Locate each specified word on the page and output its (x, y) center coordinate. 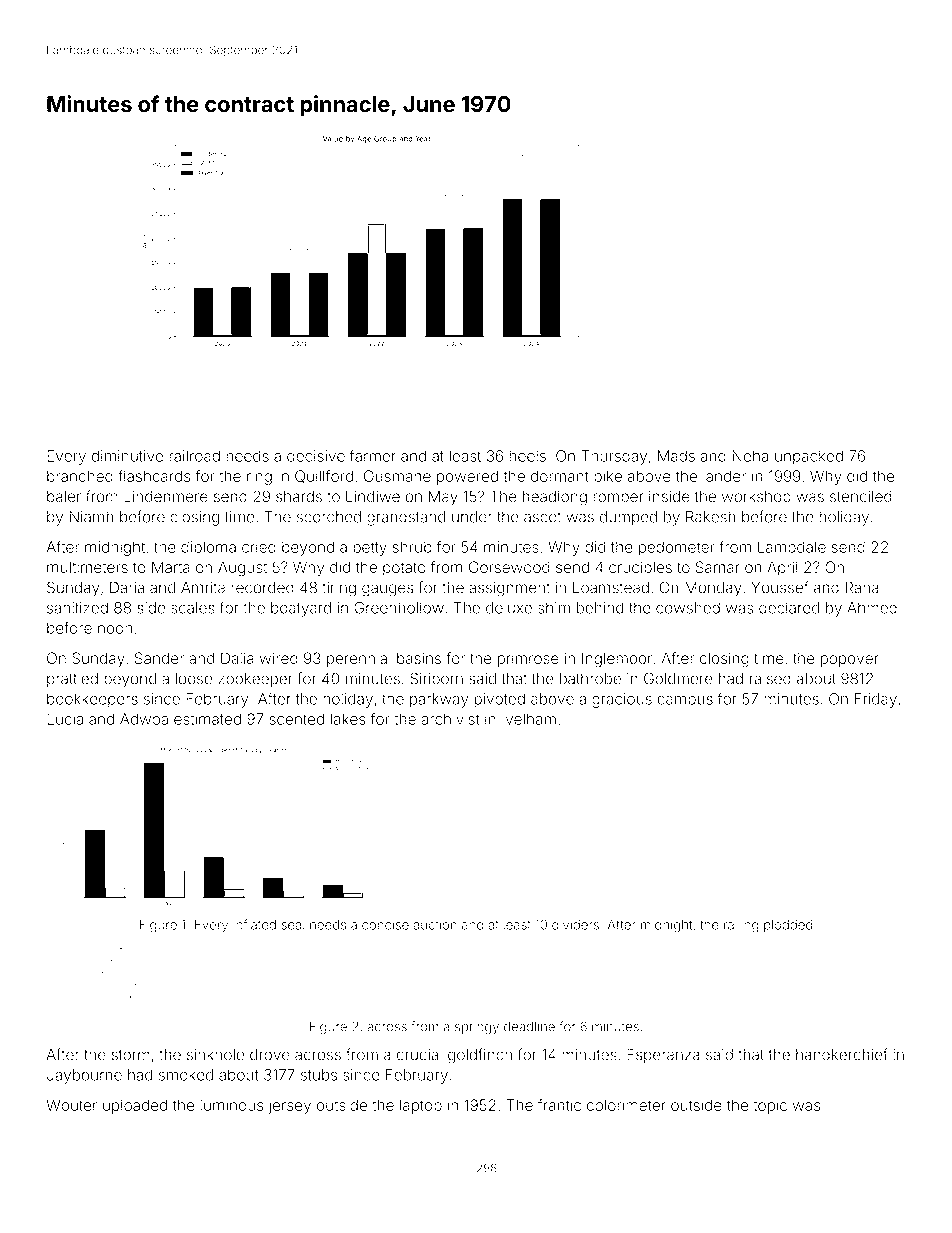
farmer (373, 455)
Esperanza (663, 1056)
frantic (559, 1105)
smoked (186, 1075)
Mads (676, 456)
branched (80, 476)
